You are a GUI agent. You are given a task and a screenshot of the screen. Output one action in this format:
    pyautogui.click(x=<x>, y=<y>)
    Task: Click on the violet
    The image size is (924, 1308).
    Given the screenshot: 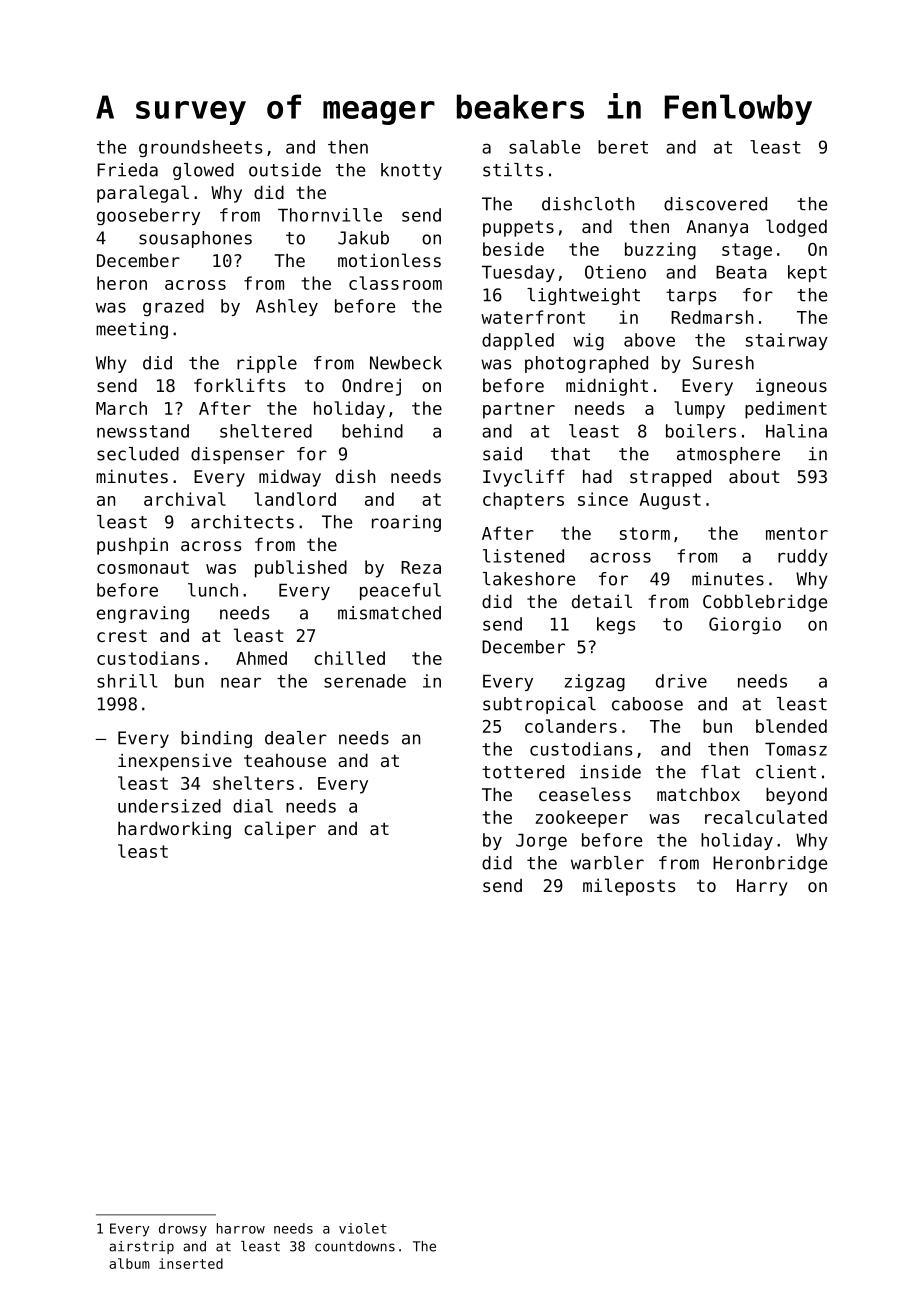 What is the action you would take?
    pyautogui.click(x=363, y=1228)
